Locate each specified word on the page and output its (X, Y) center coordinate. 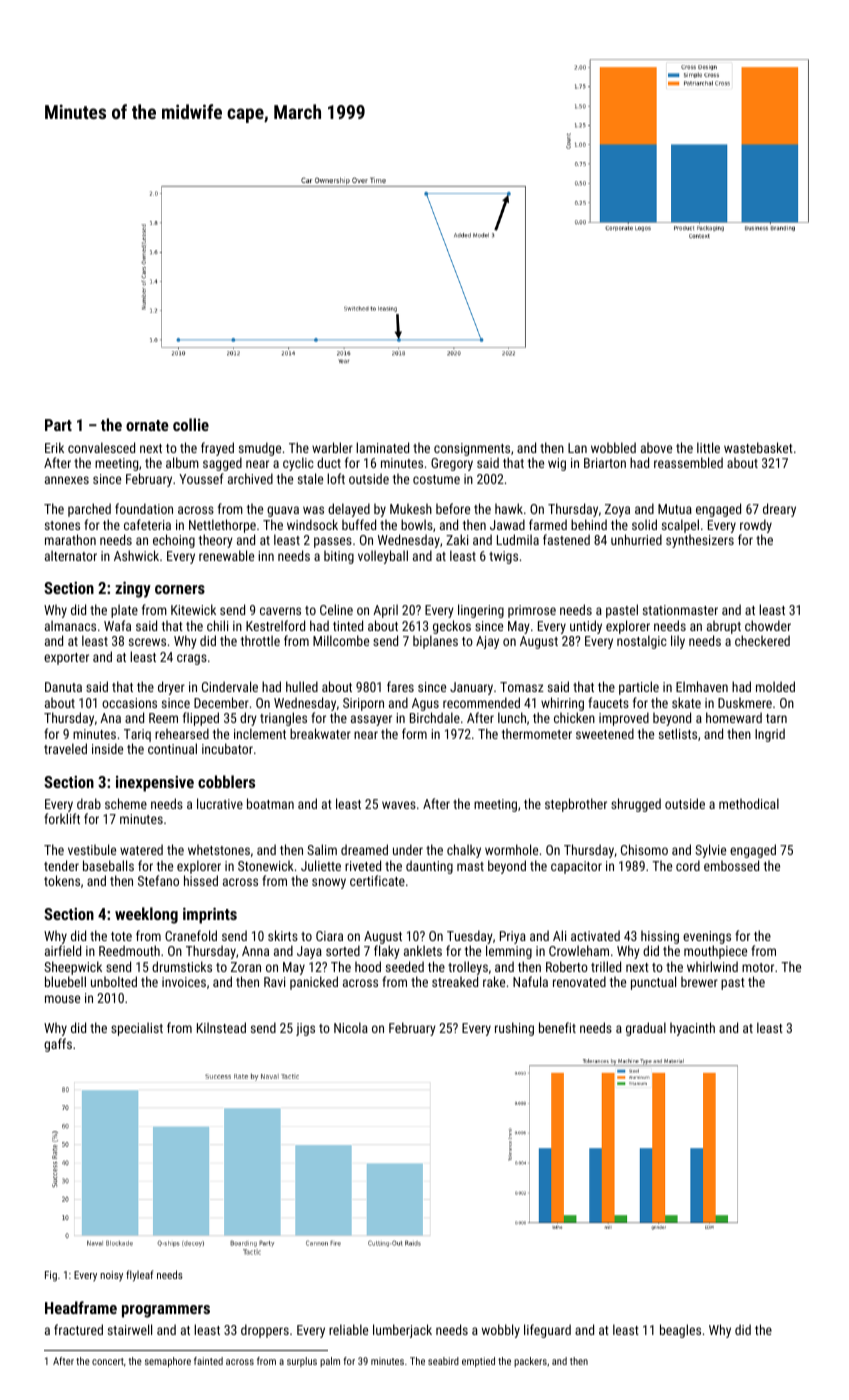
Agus (425, 704)
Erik (54, 447)
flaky (387, 952)
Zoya (617, 510)
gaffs (58, 1045)
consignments (472, 449)
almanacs (70, 625)
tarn (776, 718)
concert (108, 1361)
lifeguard (547, 1331)
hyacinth (692, 1029)
